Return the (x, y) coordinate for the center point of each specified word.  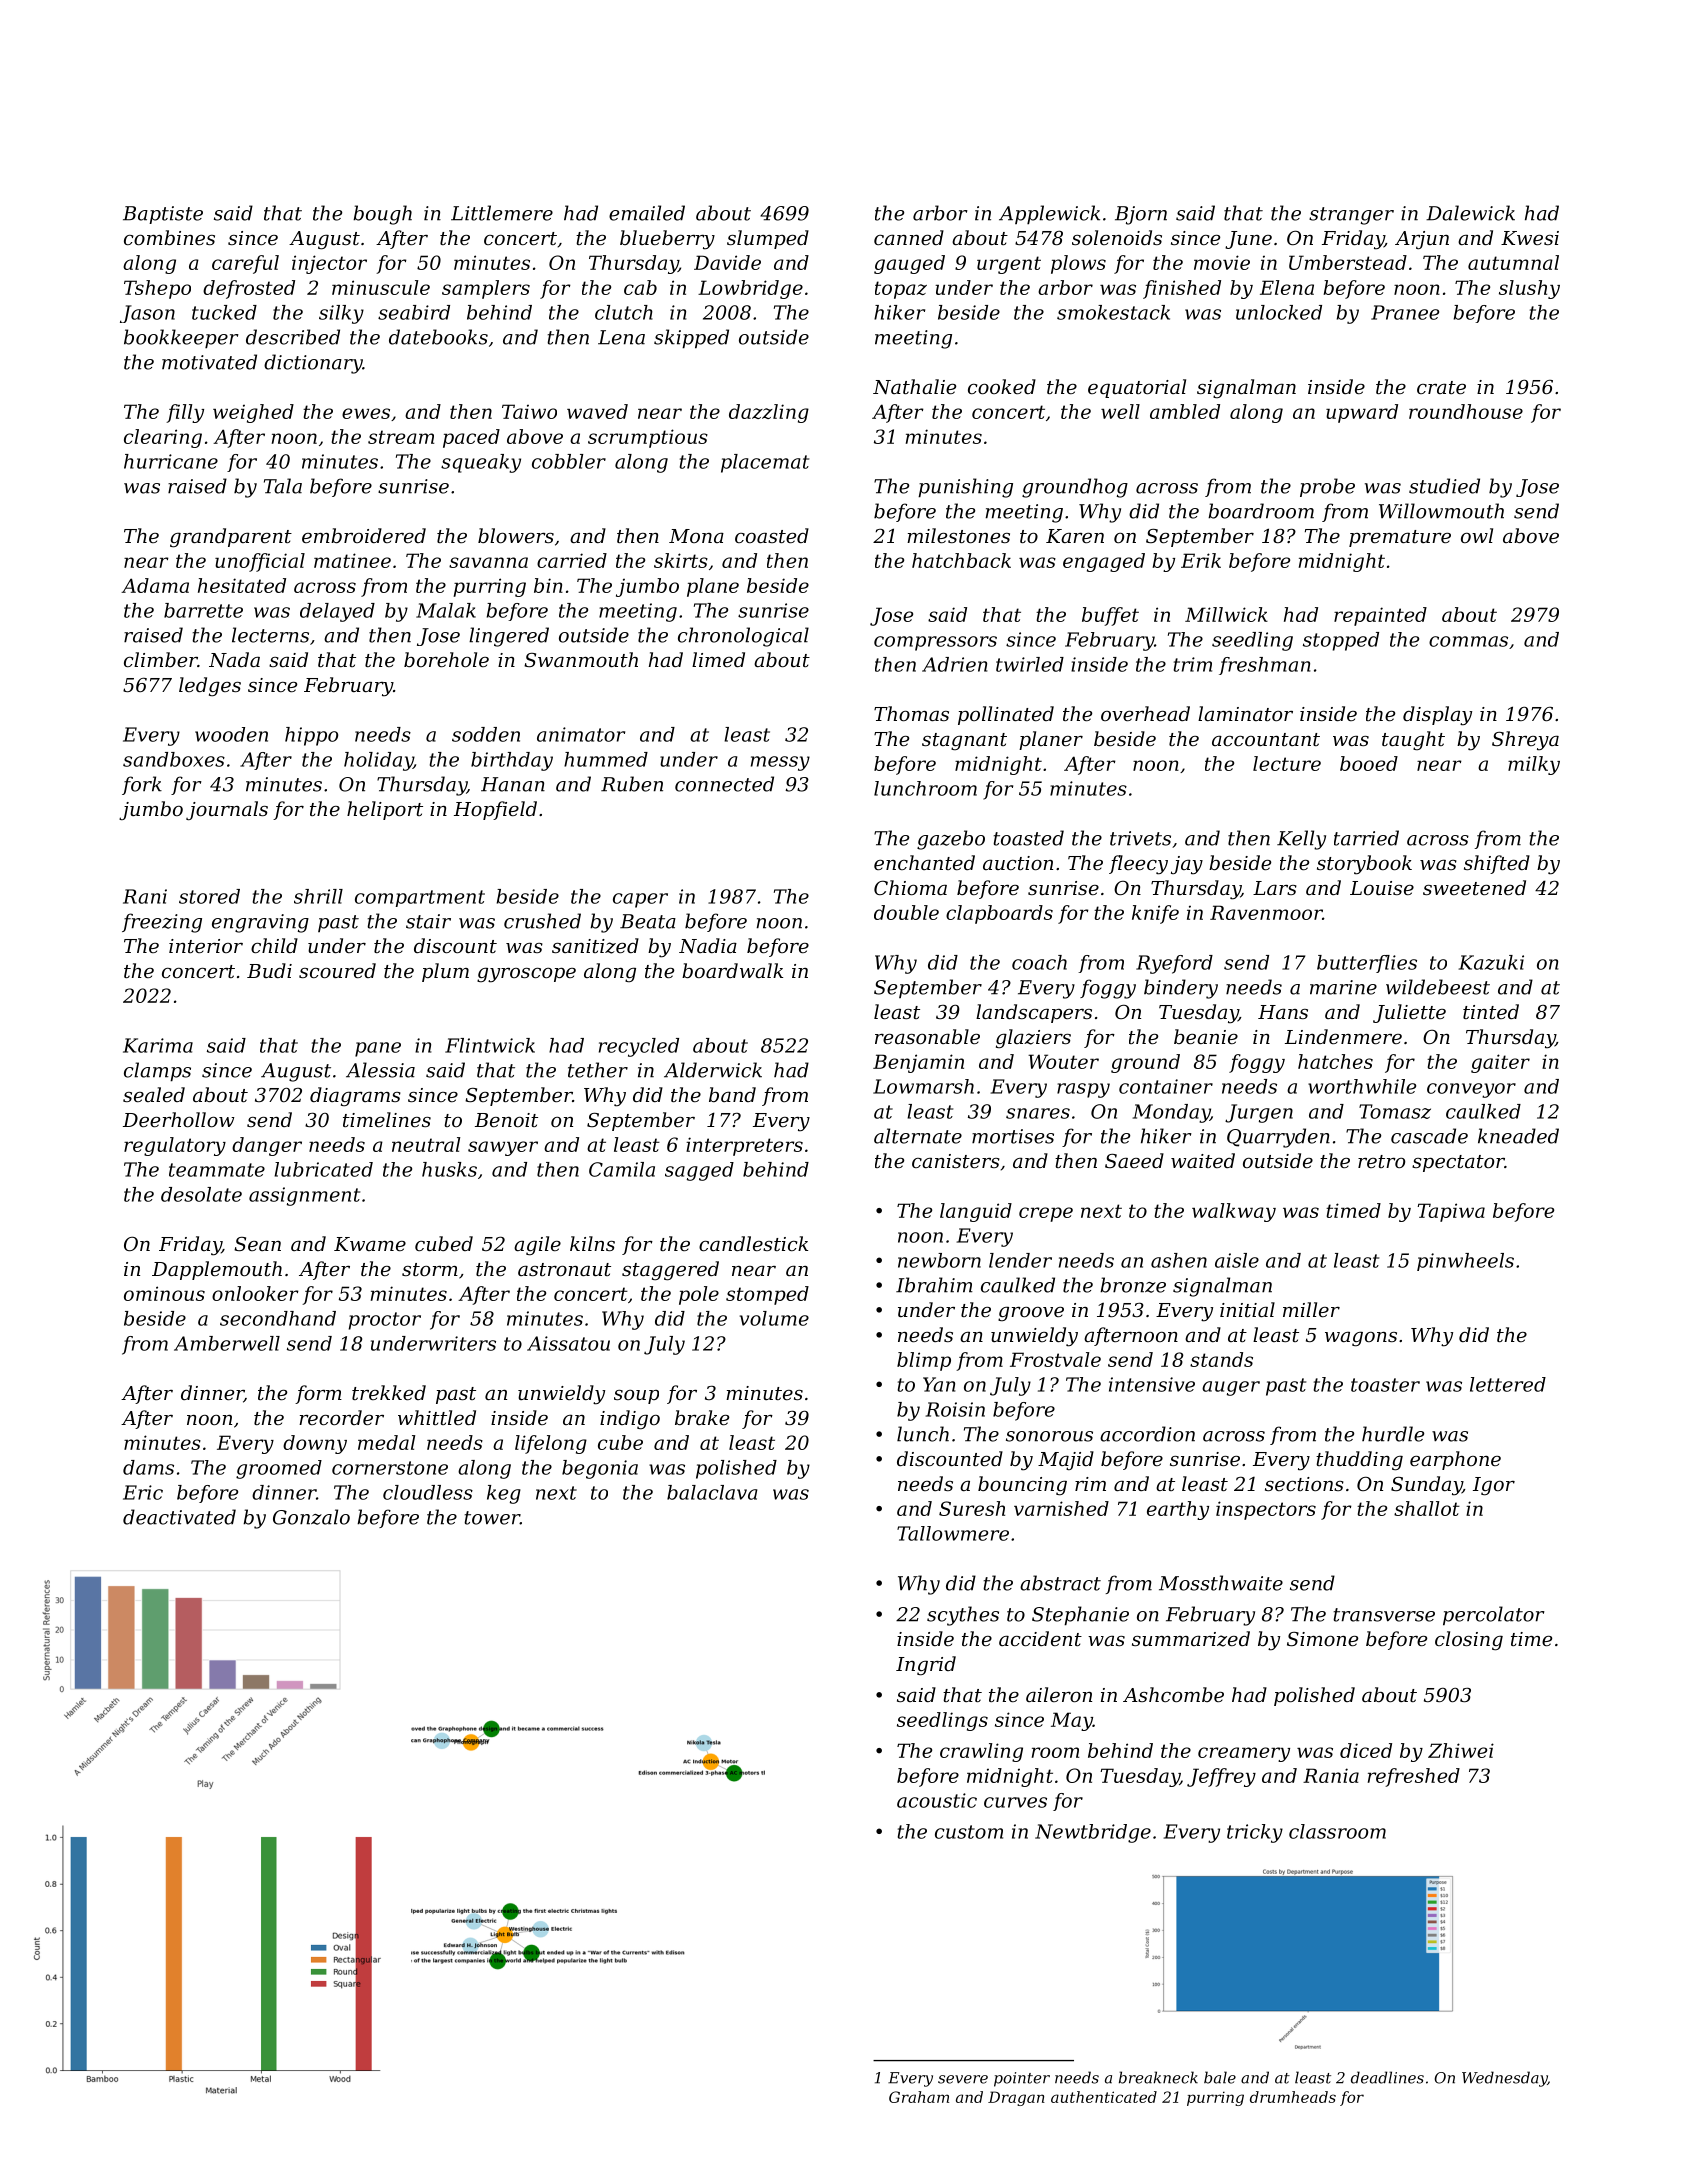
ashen (1179, 1260)
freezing (162, 923)
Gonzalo (311, 1517)
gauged (909, 264)
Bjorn (1141, 215)
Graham (919, 2097)
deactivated (179, 1517)
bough (382, 215)
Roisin (955, 1409)
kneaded (1518, 1136)
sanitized (595, 946)
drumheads (1293, 2097)
